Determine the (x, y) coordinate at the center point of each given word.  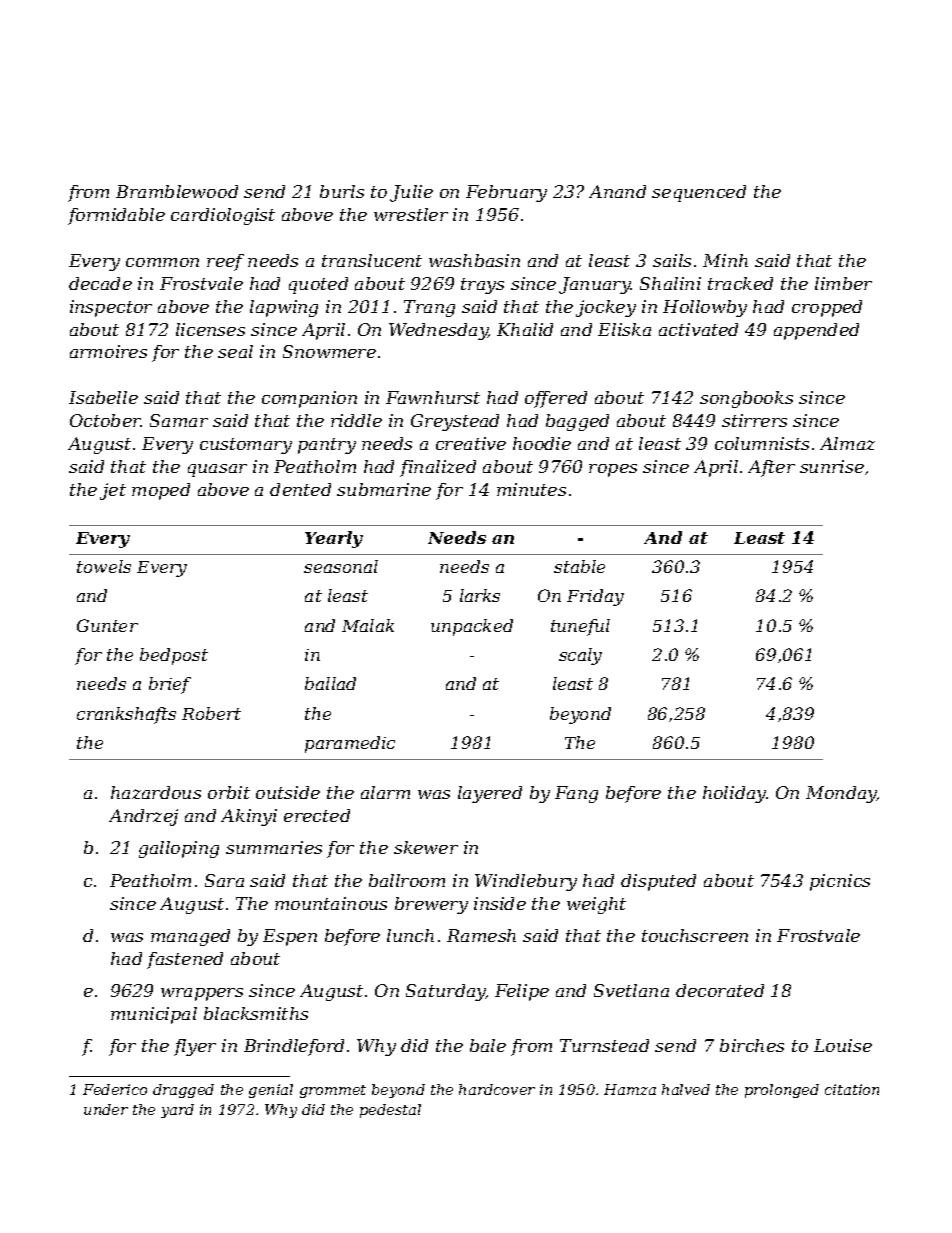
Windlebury (526, 882)
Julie (411, 193)
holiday (734, 794)
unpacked (472, 627)
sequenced (699, 193)
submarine (384, 489)
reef (225, 262)
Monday (841, 794)
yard (177, 1111)
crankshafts (126, 715)
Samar (179, 420)
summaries (274, 847)
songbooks (746, 399)
